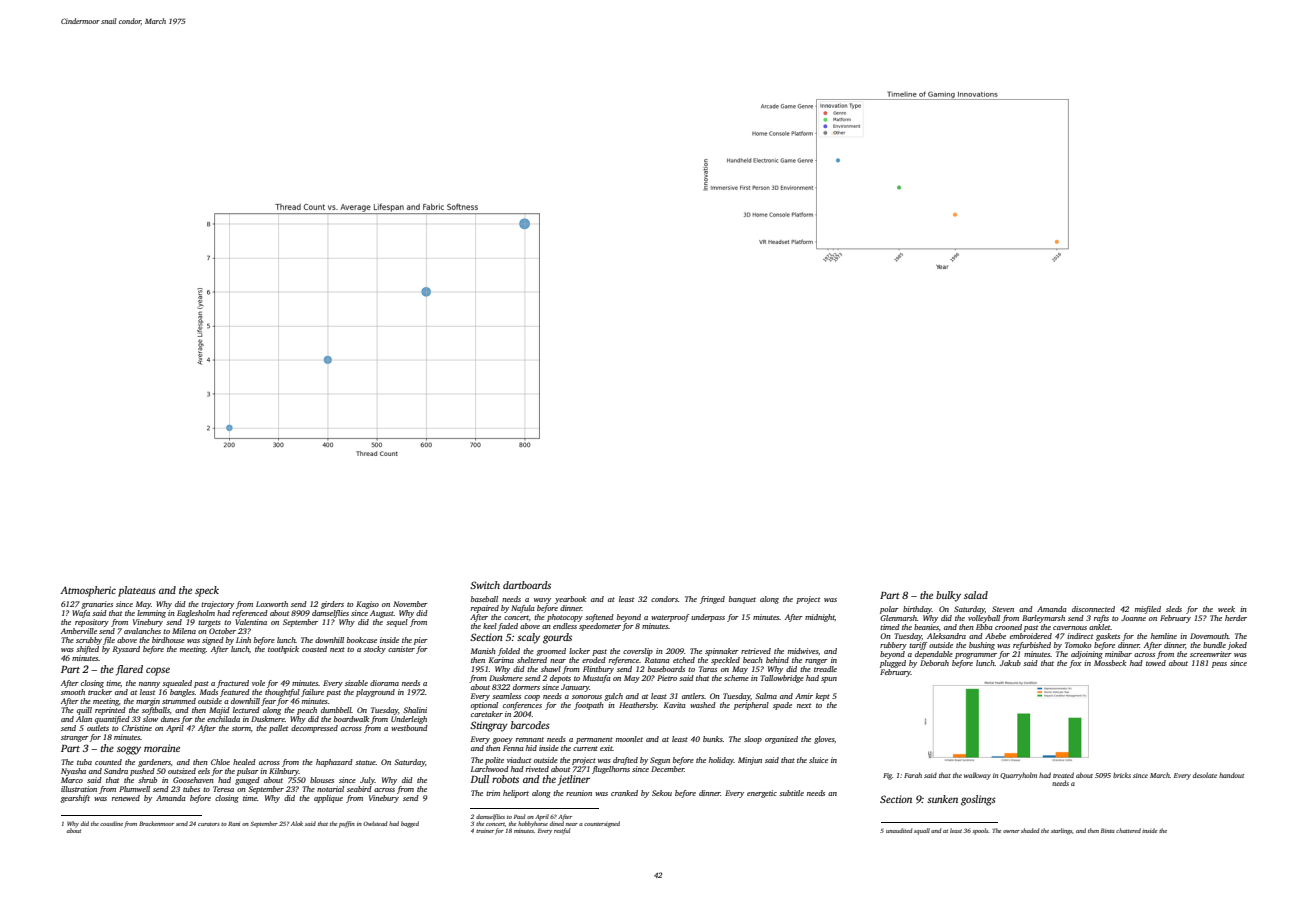 This screenshot has width=1308, height=924. Describe the element at coordinates (314, 729) in the screenshot. I see `decompressed` at that location.
